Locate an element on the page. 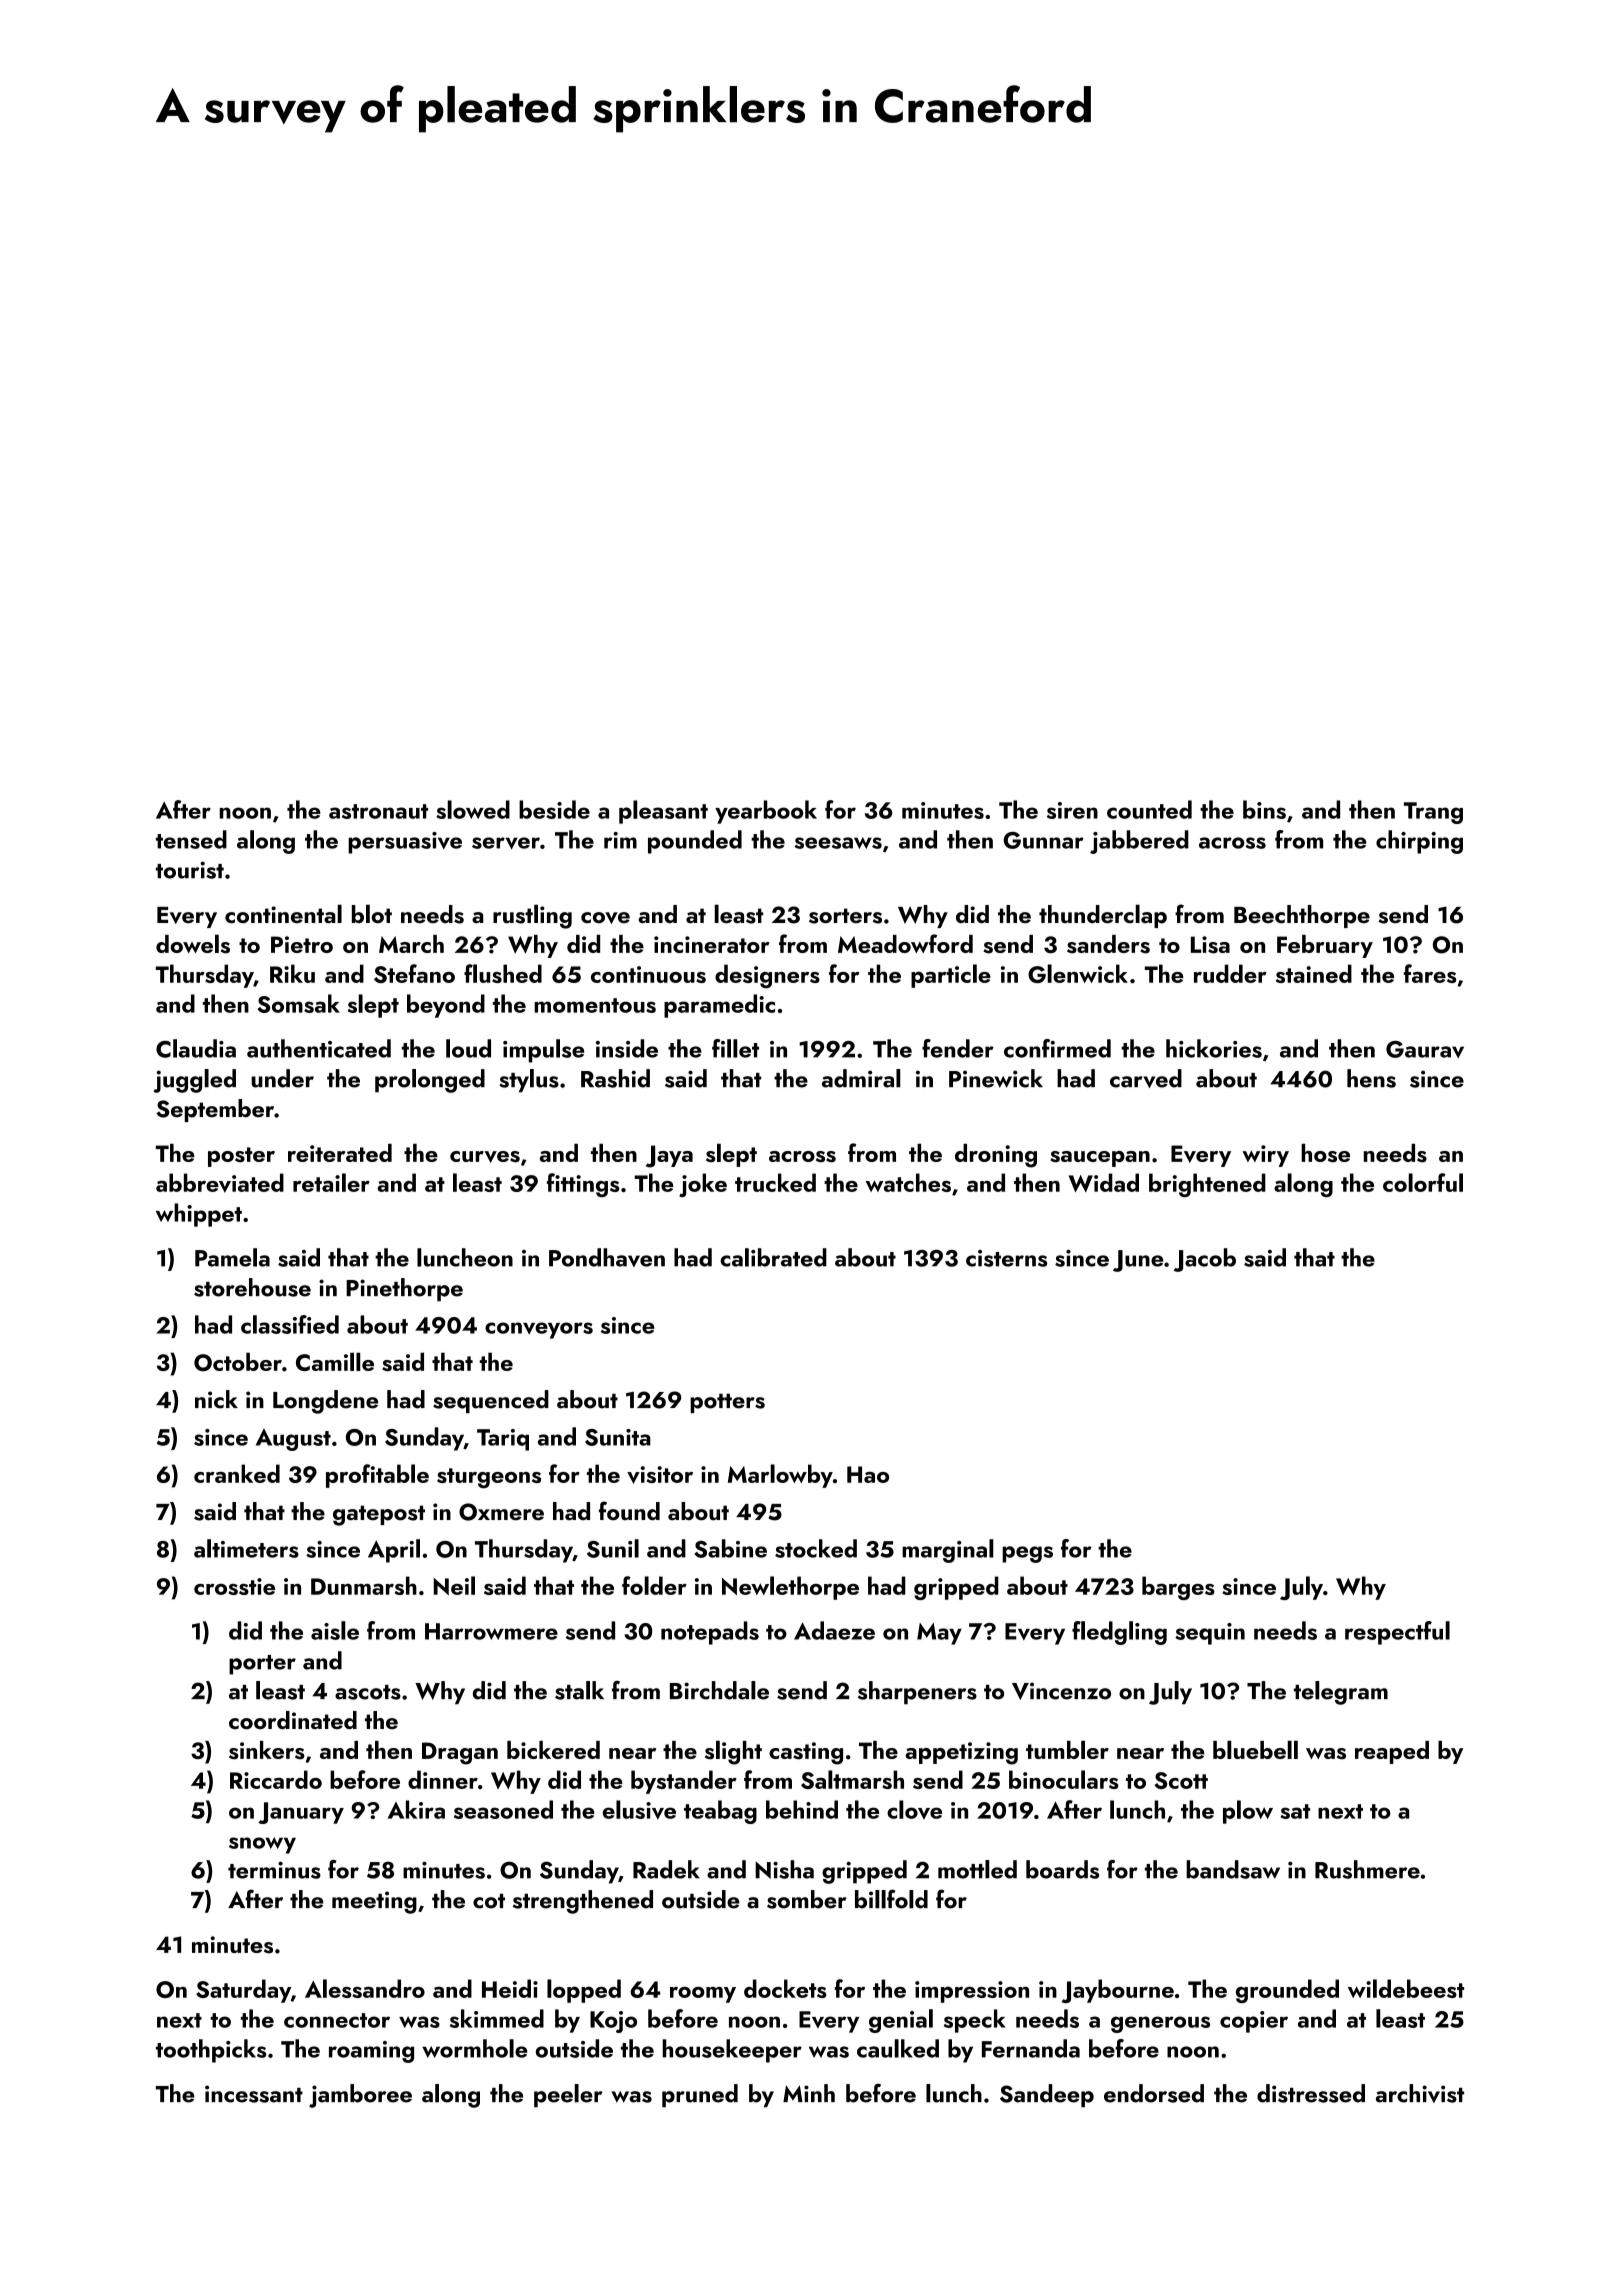  peeler is located at coordinates (568, 2095).
